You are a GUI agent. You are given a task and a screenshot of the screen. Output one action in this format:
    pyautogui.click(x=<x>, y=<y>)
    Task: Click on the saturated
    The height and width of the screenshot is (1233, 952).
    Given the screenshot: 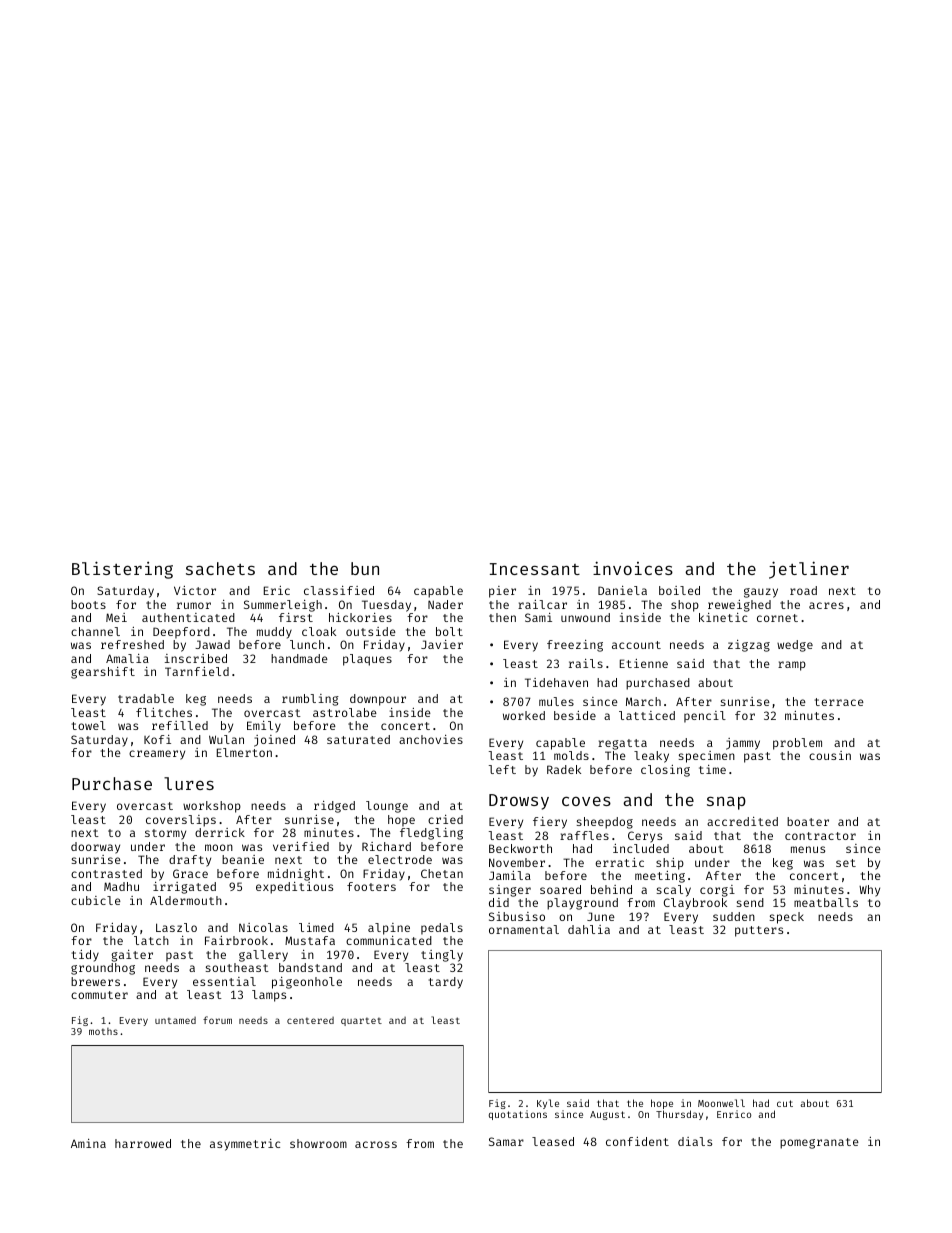 What is the action you would take?
    pyautogui.click(x=358, y=739)
